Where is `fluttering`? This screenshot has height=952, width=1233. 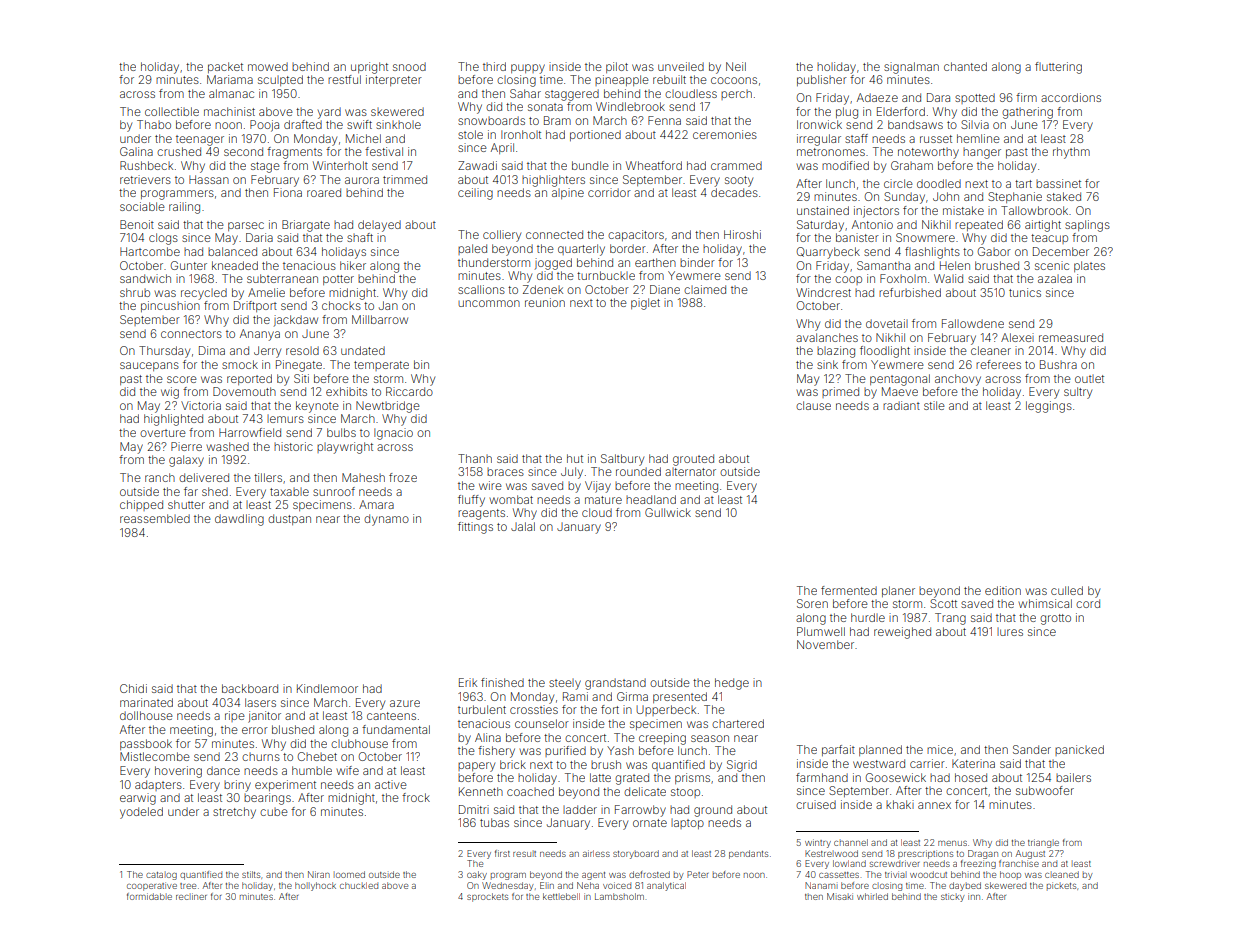 fluttering is located at coordinates (1058, 68).
